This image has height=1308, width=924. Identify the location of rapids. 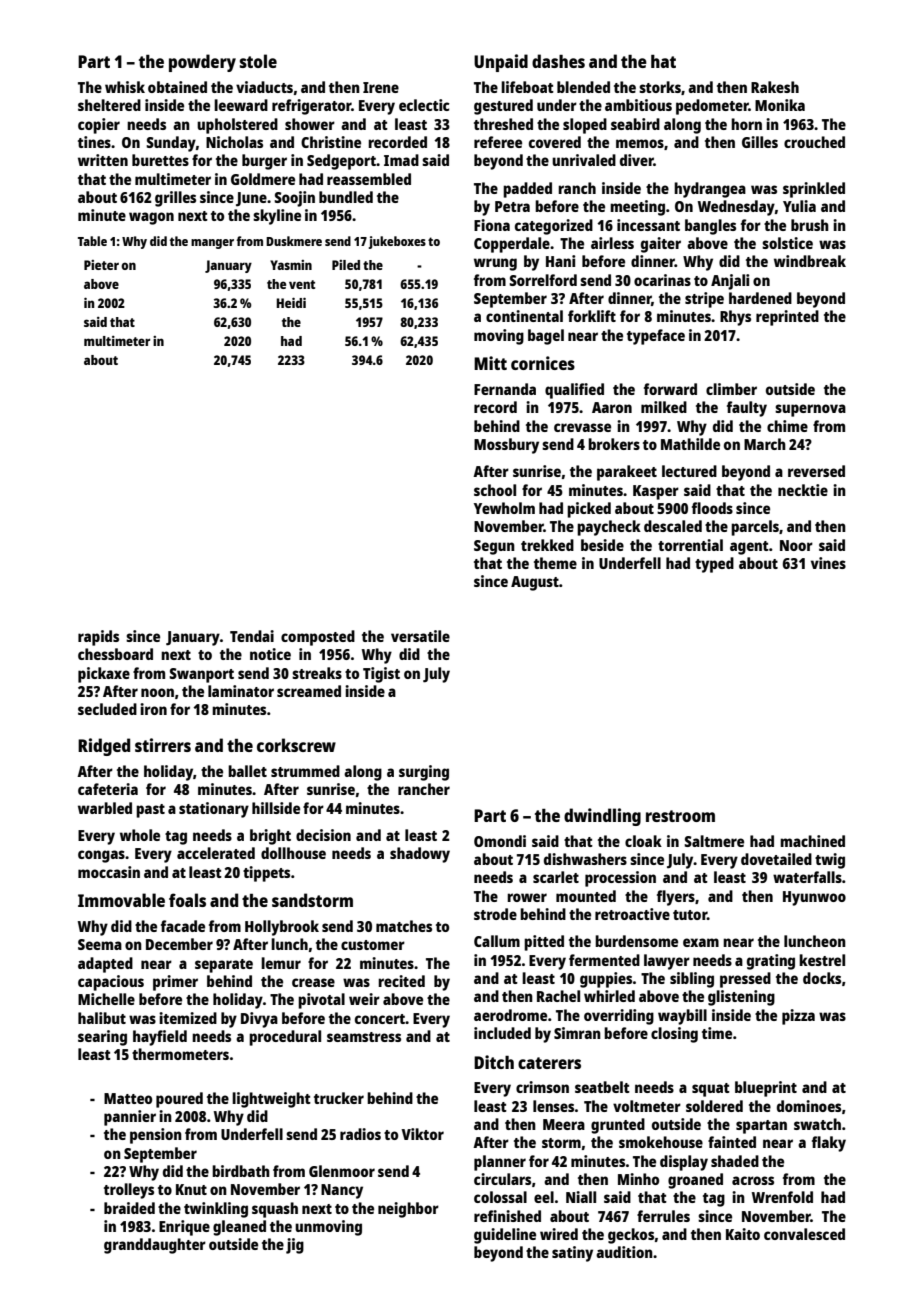
(98, 638).
